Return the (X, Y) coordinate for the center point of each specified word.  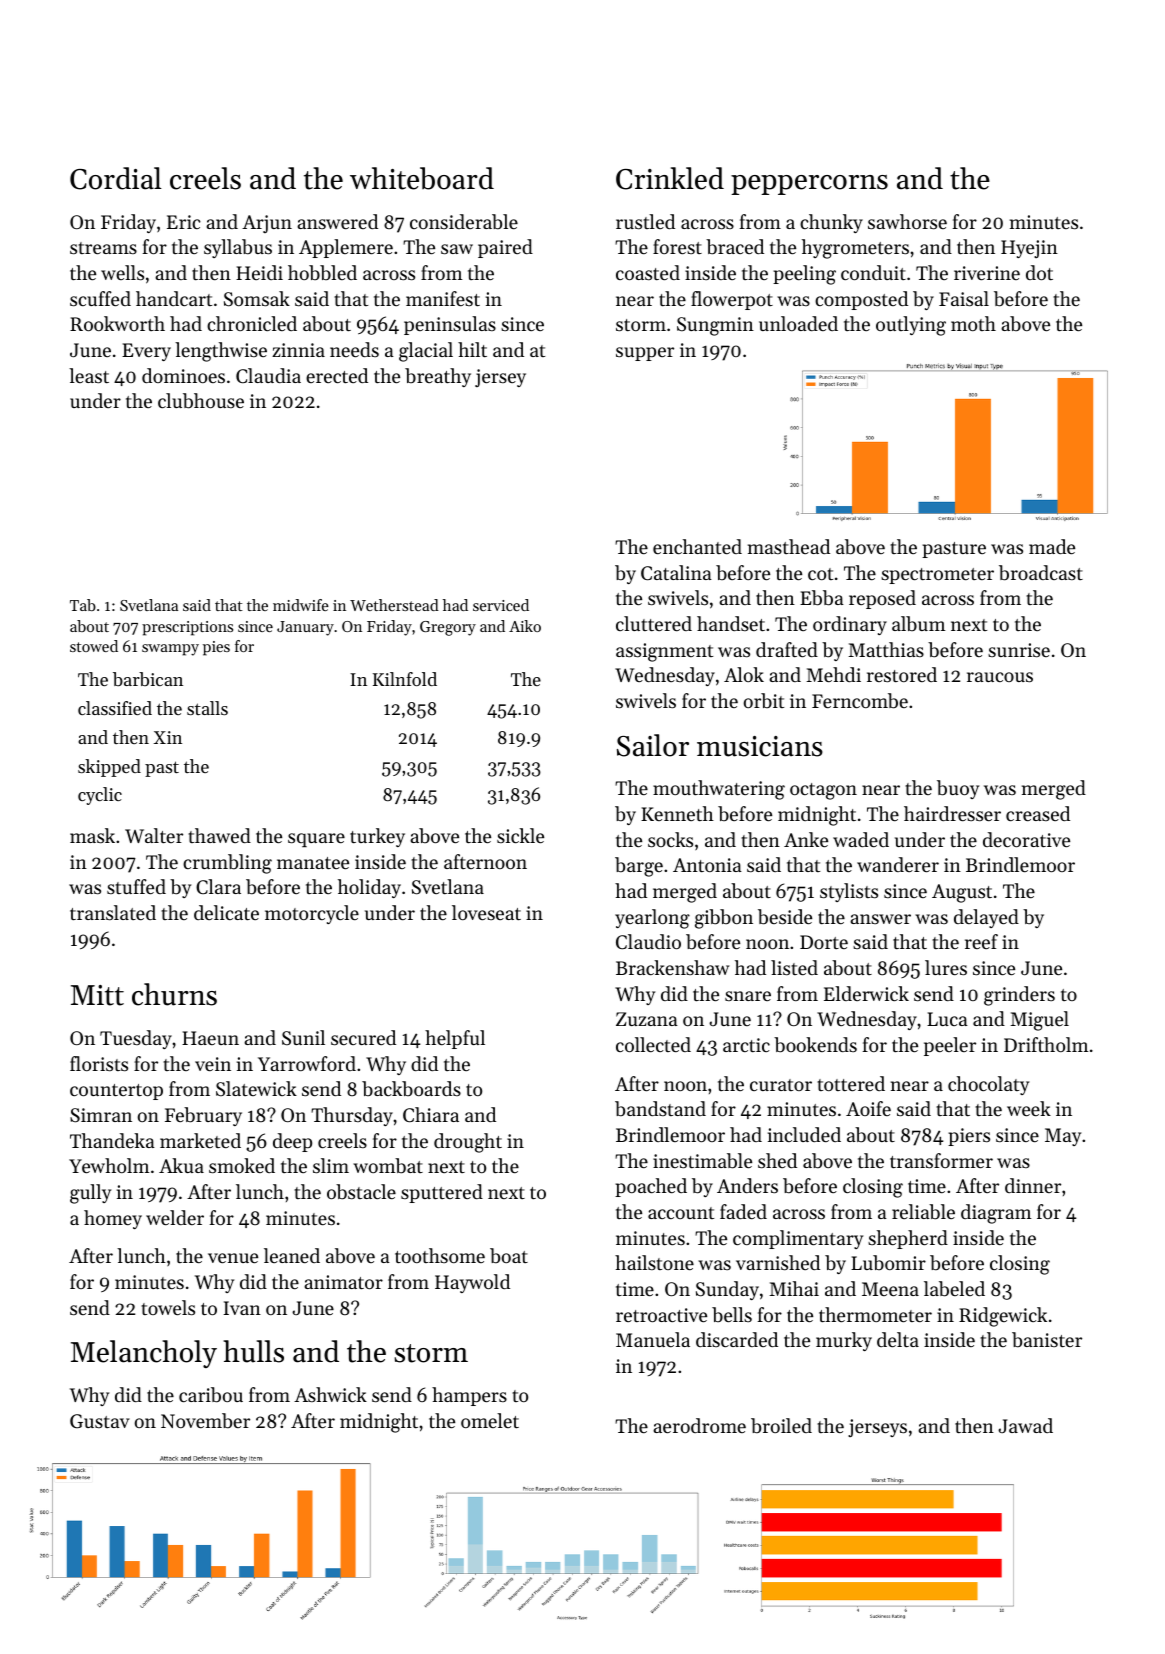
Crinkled (670, 178)
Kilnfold (405, 679)
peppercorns (809, 185)
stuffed (136, 886)
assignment (664, 652)
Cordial (116, 178)
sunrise (1019, 650)
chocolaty (988, 1085)
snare (748, 996)
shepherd (908, 1239)
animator (343, 1282)
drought (468, 1143)
